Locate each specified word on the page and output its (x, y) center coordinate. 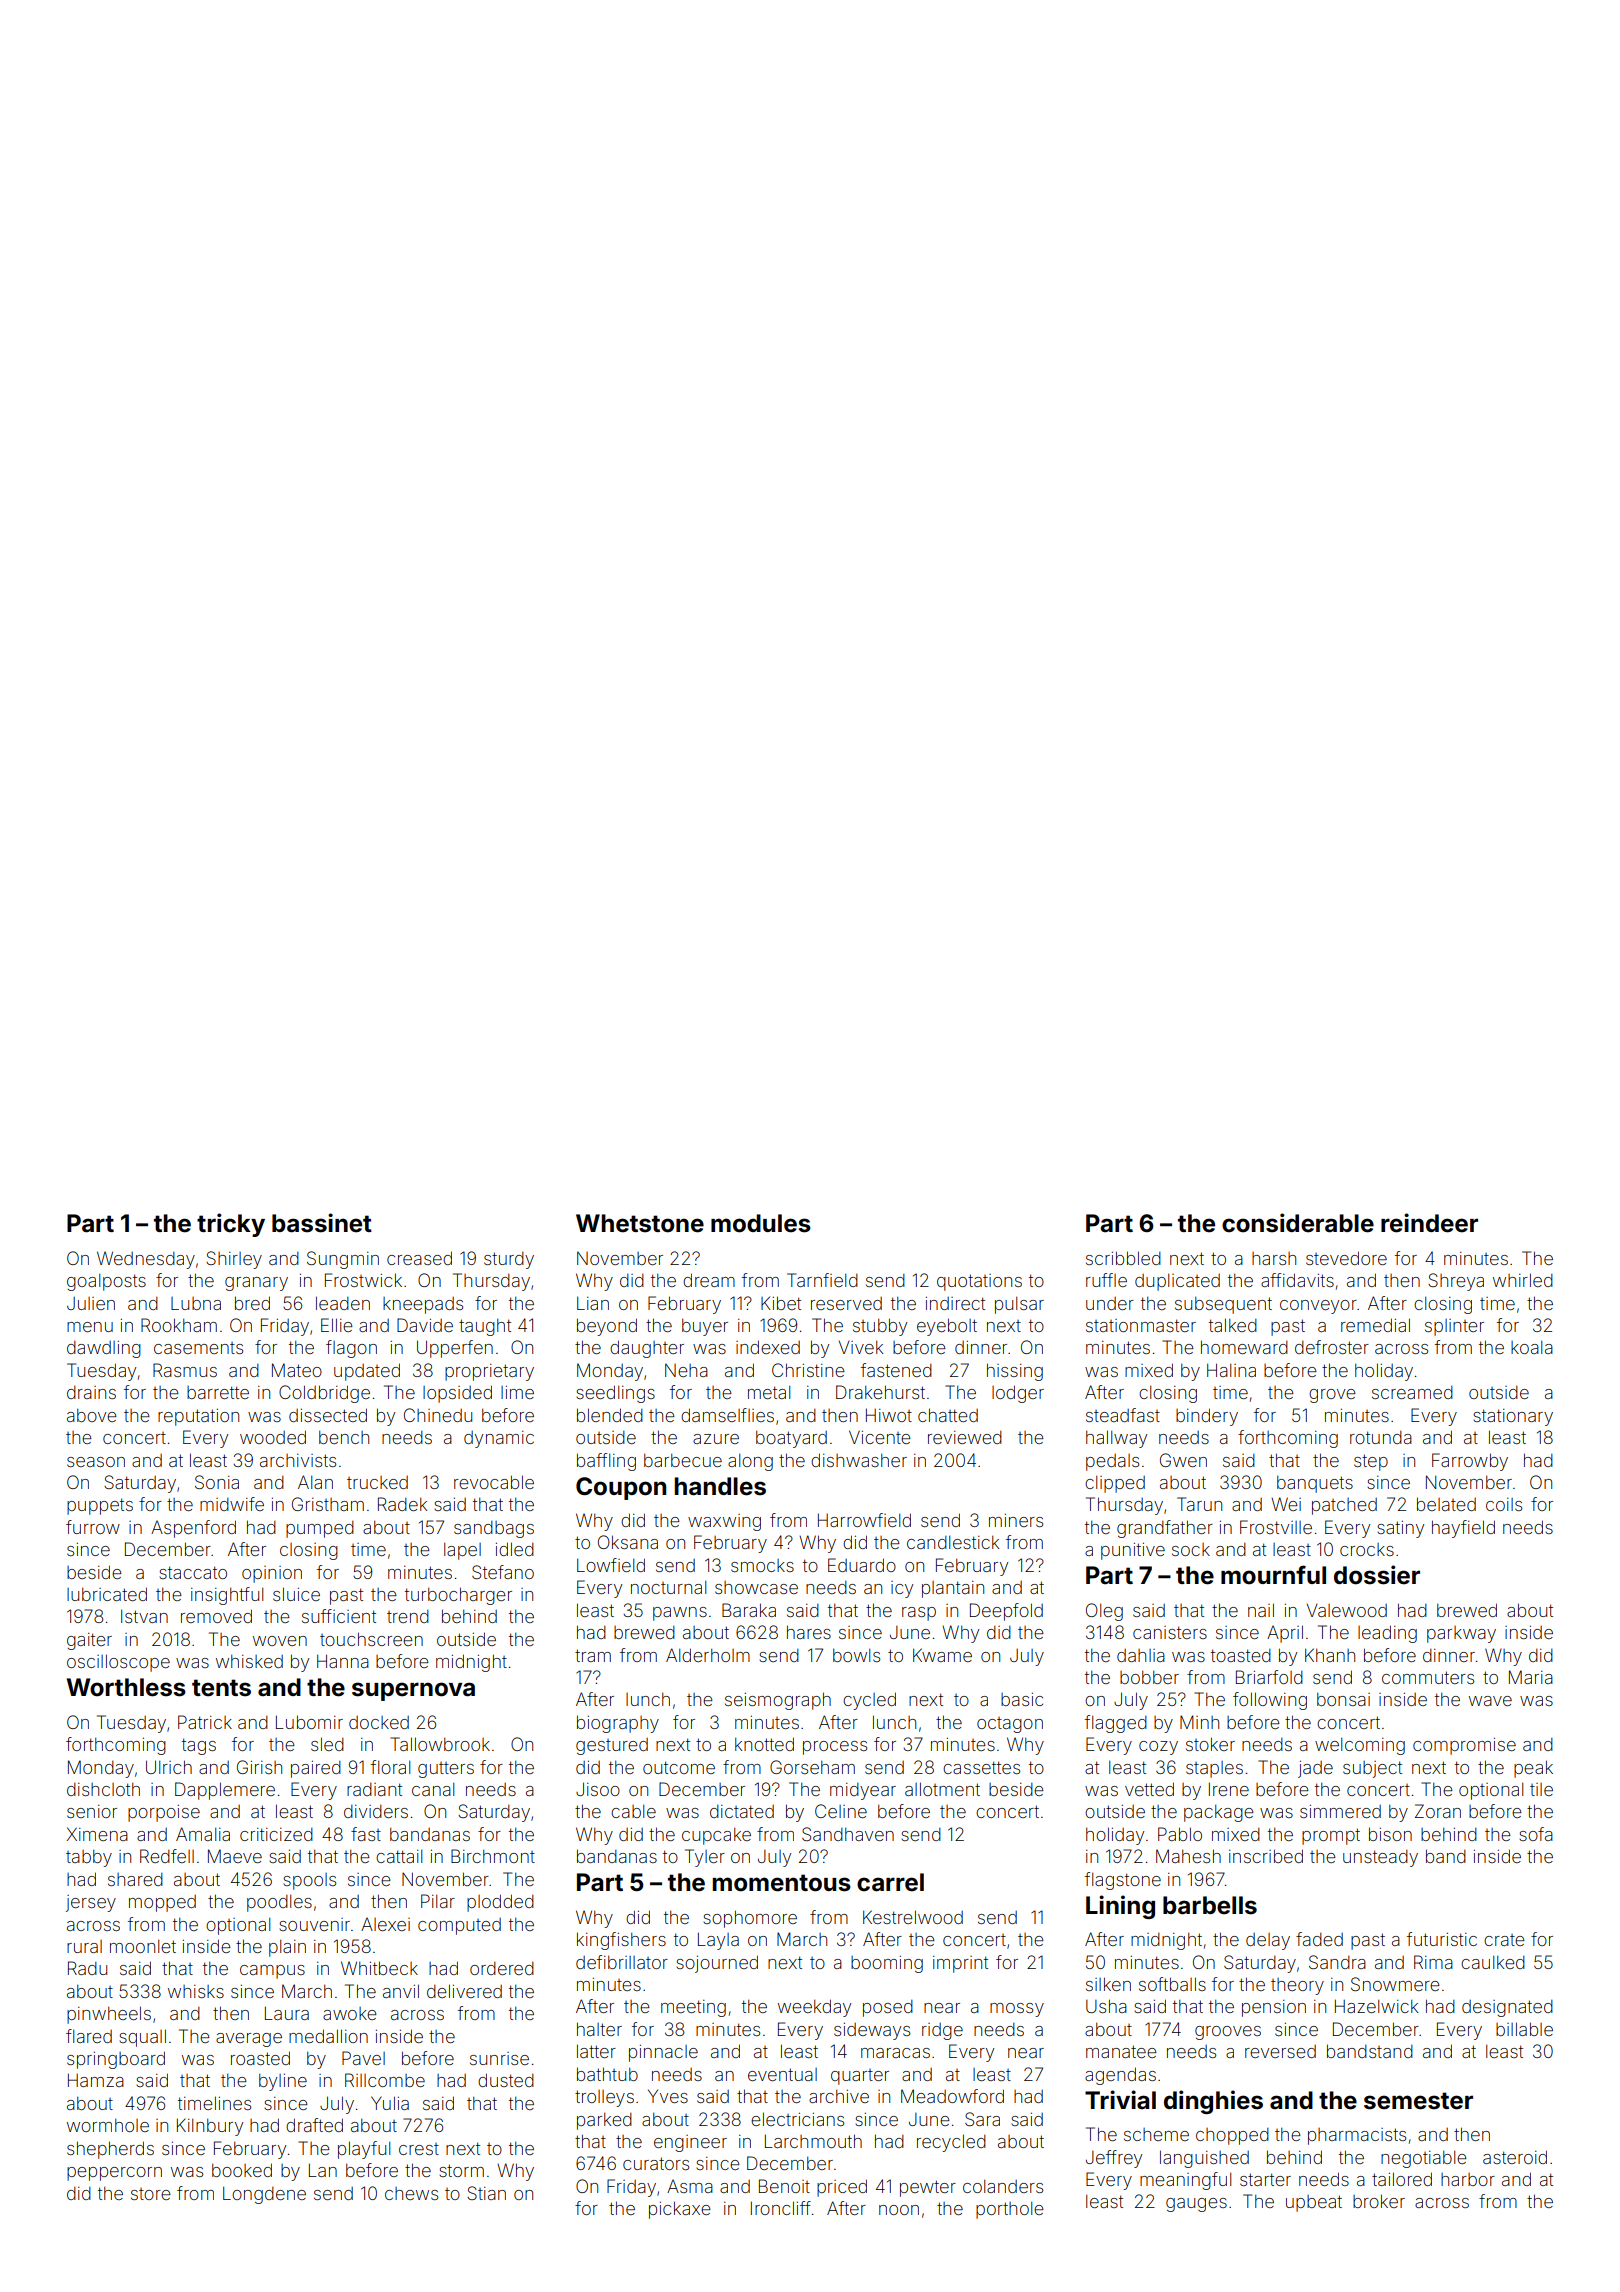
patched (1344, 1506)
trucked (377, 1482)
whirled (1523, 1280)
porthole (1010, 2210)
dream (709, 1280)
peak (1533, 1769)
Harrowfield (864, 1520)
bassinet (322, 1223)
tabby (89, 1858)
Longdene (264, 2195)
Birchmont (493, 1856)
